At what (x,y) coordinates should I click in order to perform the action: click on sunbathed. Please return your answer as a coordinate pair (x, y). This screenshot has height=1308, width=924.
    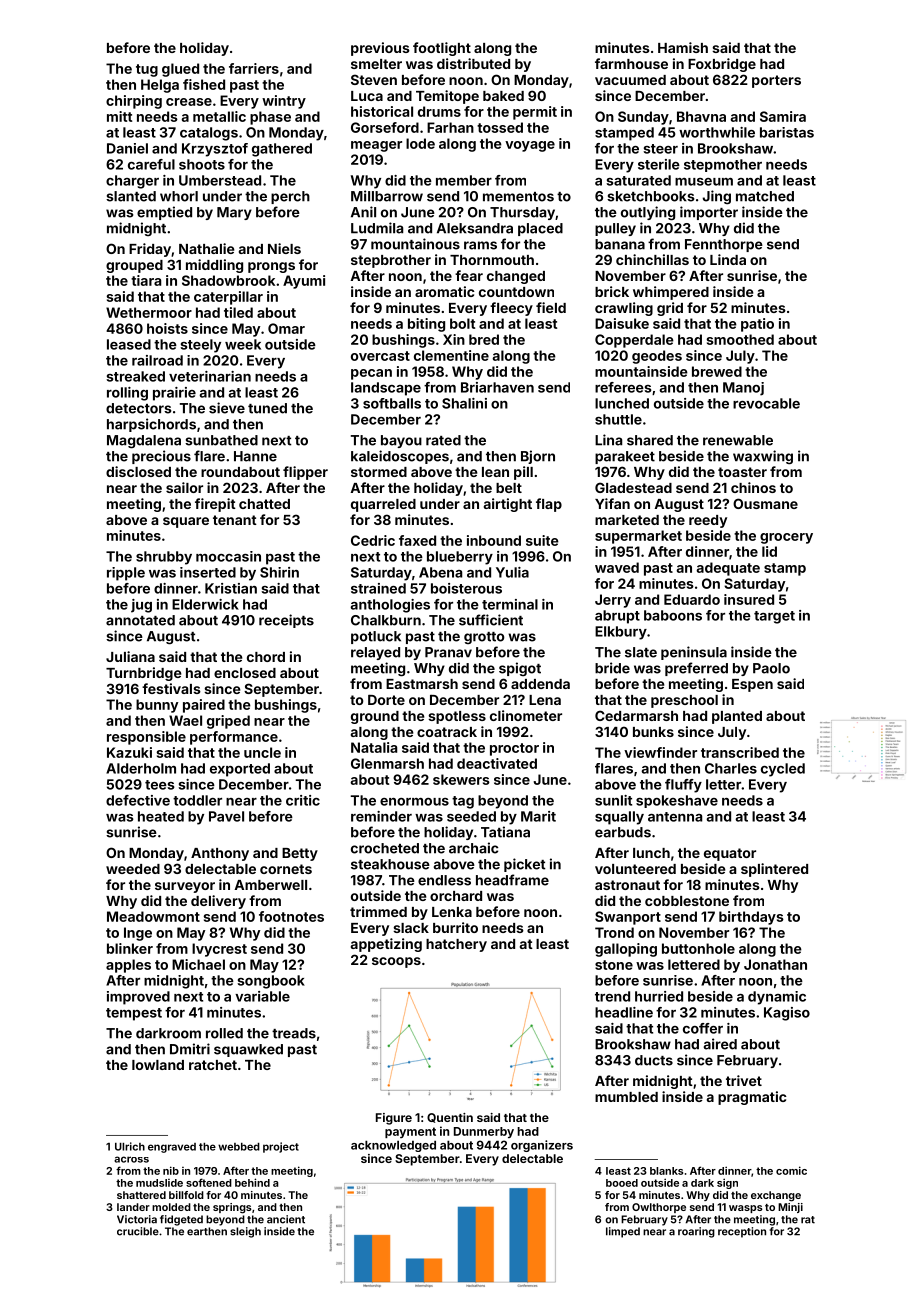
    Looking at the image, I should click on (221, 440).
